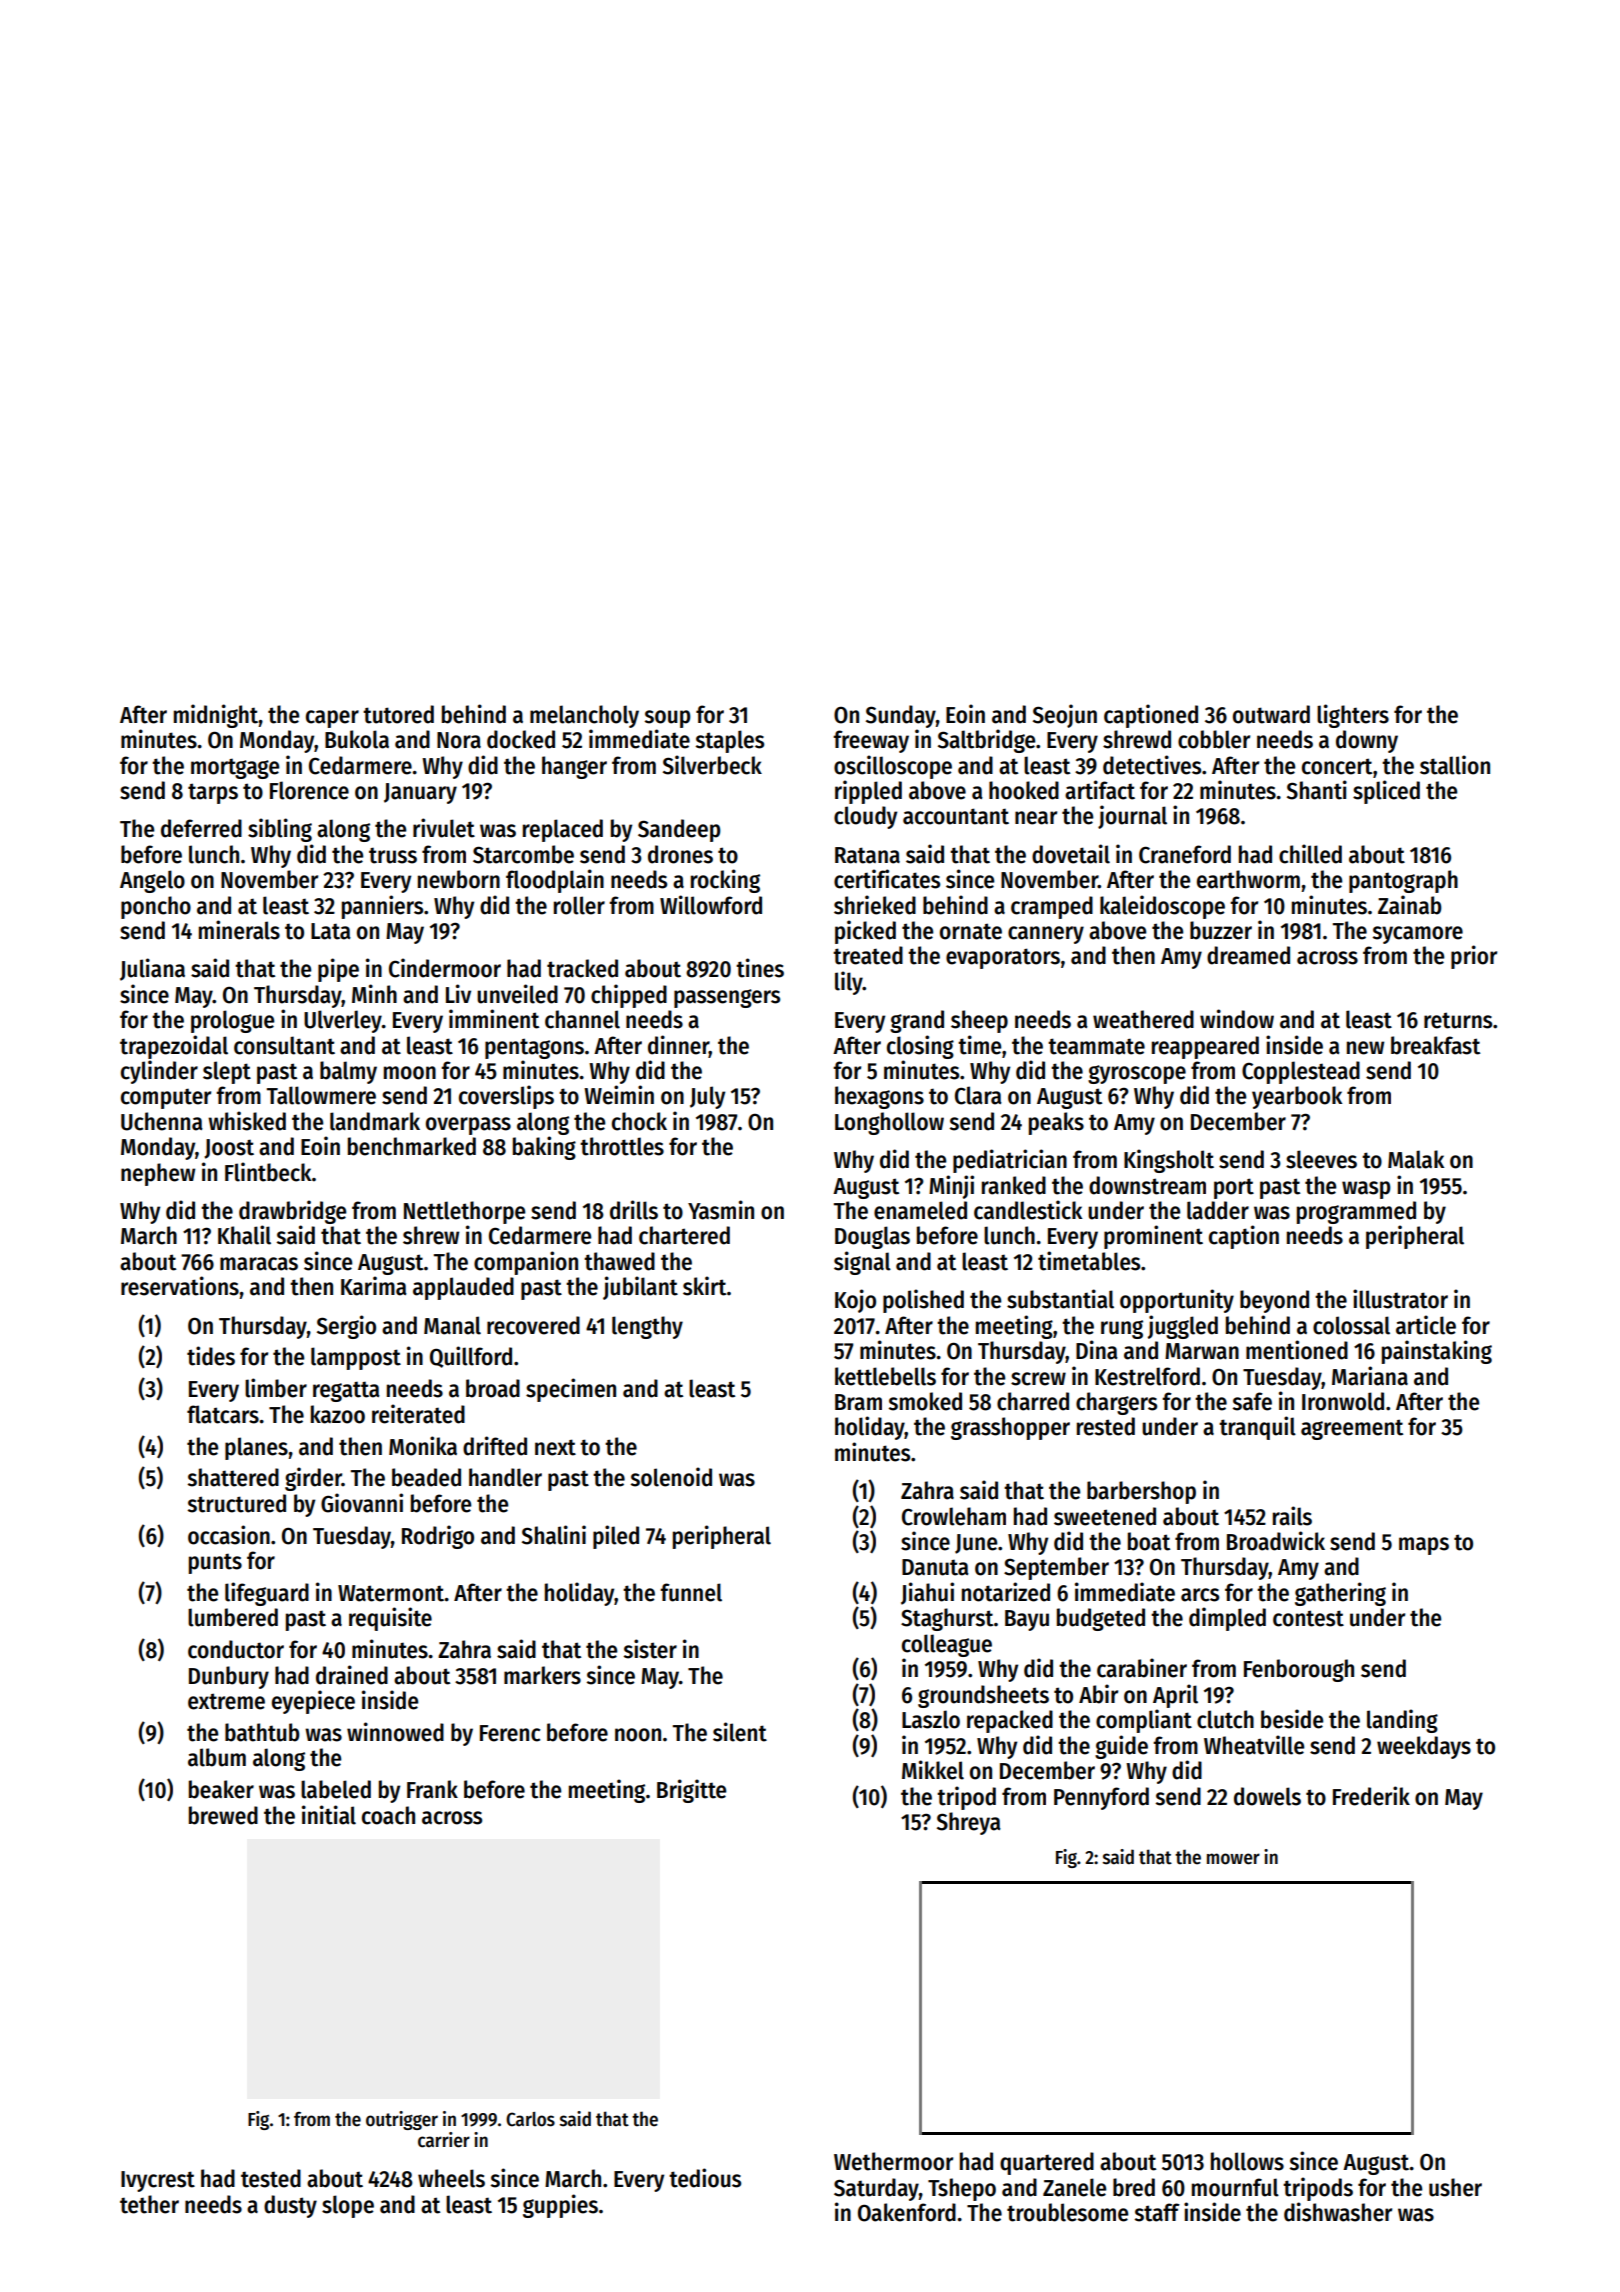  Describe the element at coordinates (223, 1815) in the screenshot. I see `brewed` at that location.
